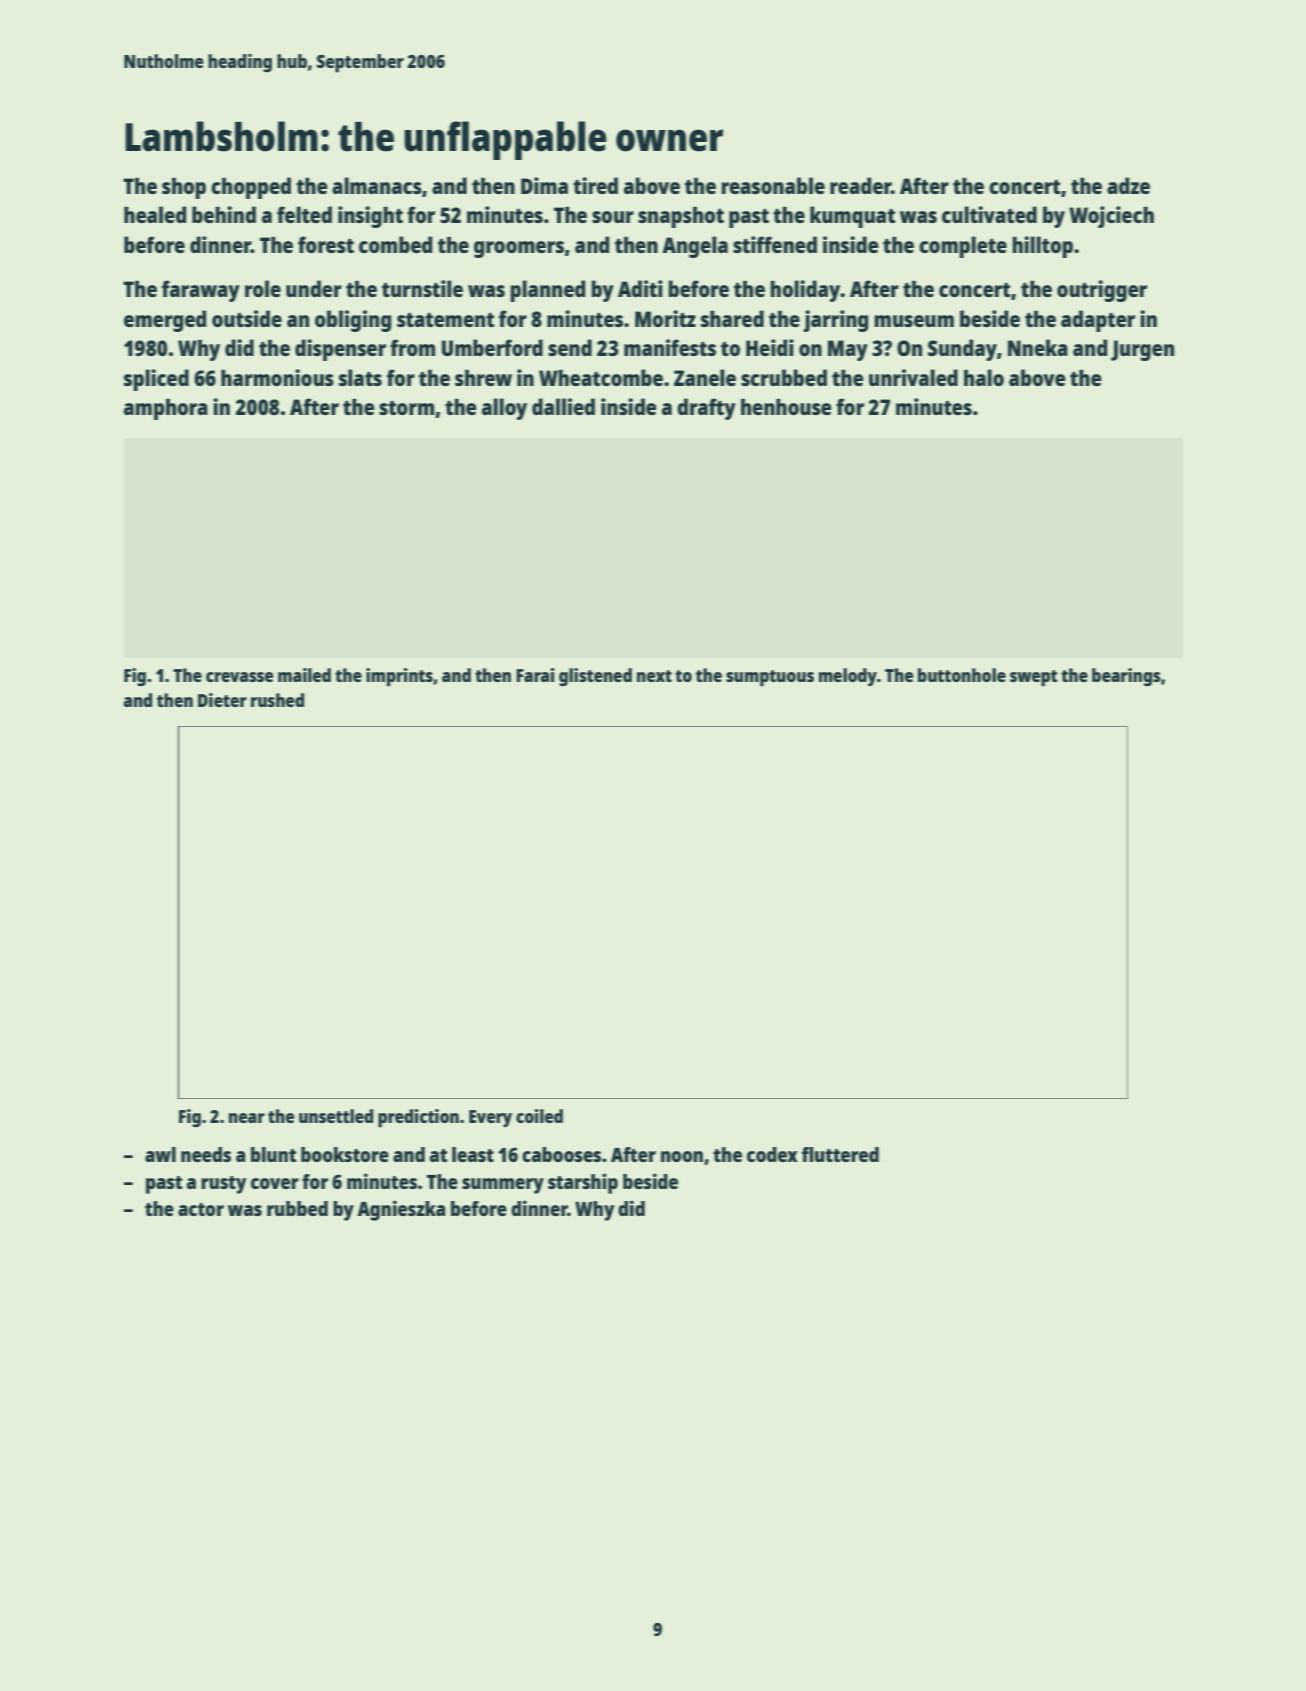  Describe the element at coordinates (504, 409) in the screenshot. I see `alloy` at that location.
